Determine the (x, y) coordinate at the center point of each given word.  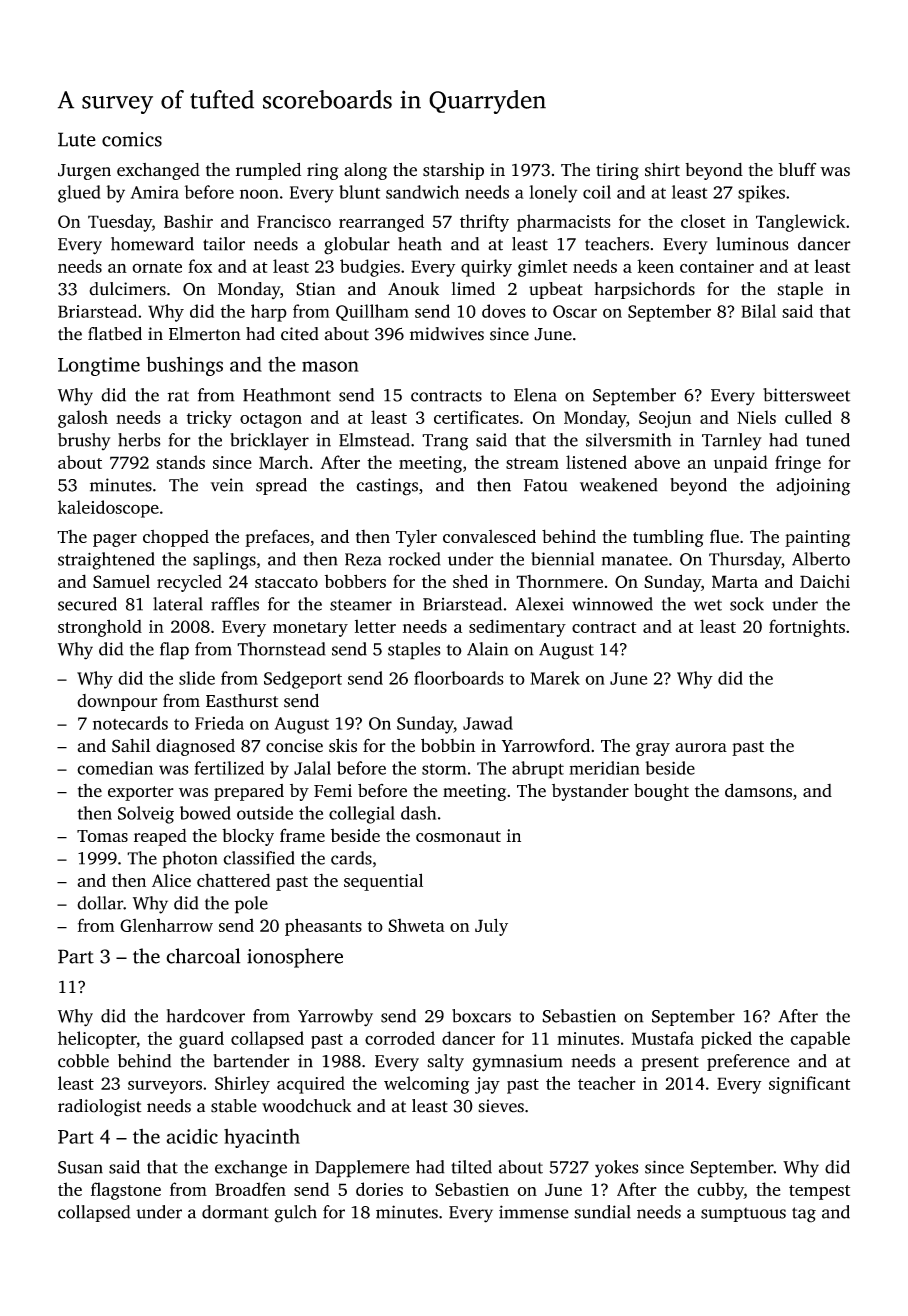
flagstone (126, 1191)
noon (259, 194)
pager (115, 540)
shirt (662, 170)
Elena (535, 395)
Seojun (665, 419)
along (365, 171)
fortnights (807, 628)
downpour (117, 702)
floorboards (459, 678)
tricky (209, 419)
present (670, 1063)
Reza (363, 559)
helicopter (97, 1040)
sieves (501, 1106)
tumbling (668, 538)
